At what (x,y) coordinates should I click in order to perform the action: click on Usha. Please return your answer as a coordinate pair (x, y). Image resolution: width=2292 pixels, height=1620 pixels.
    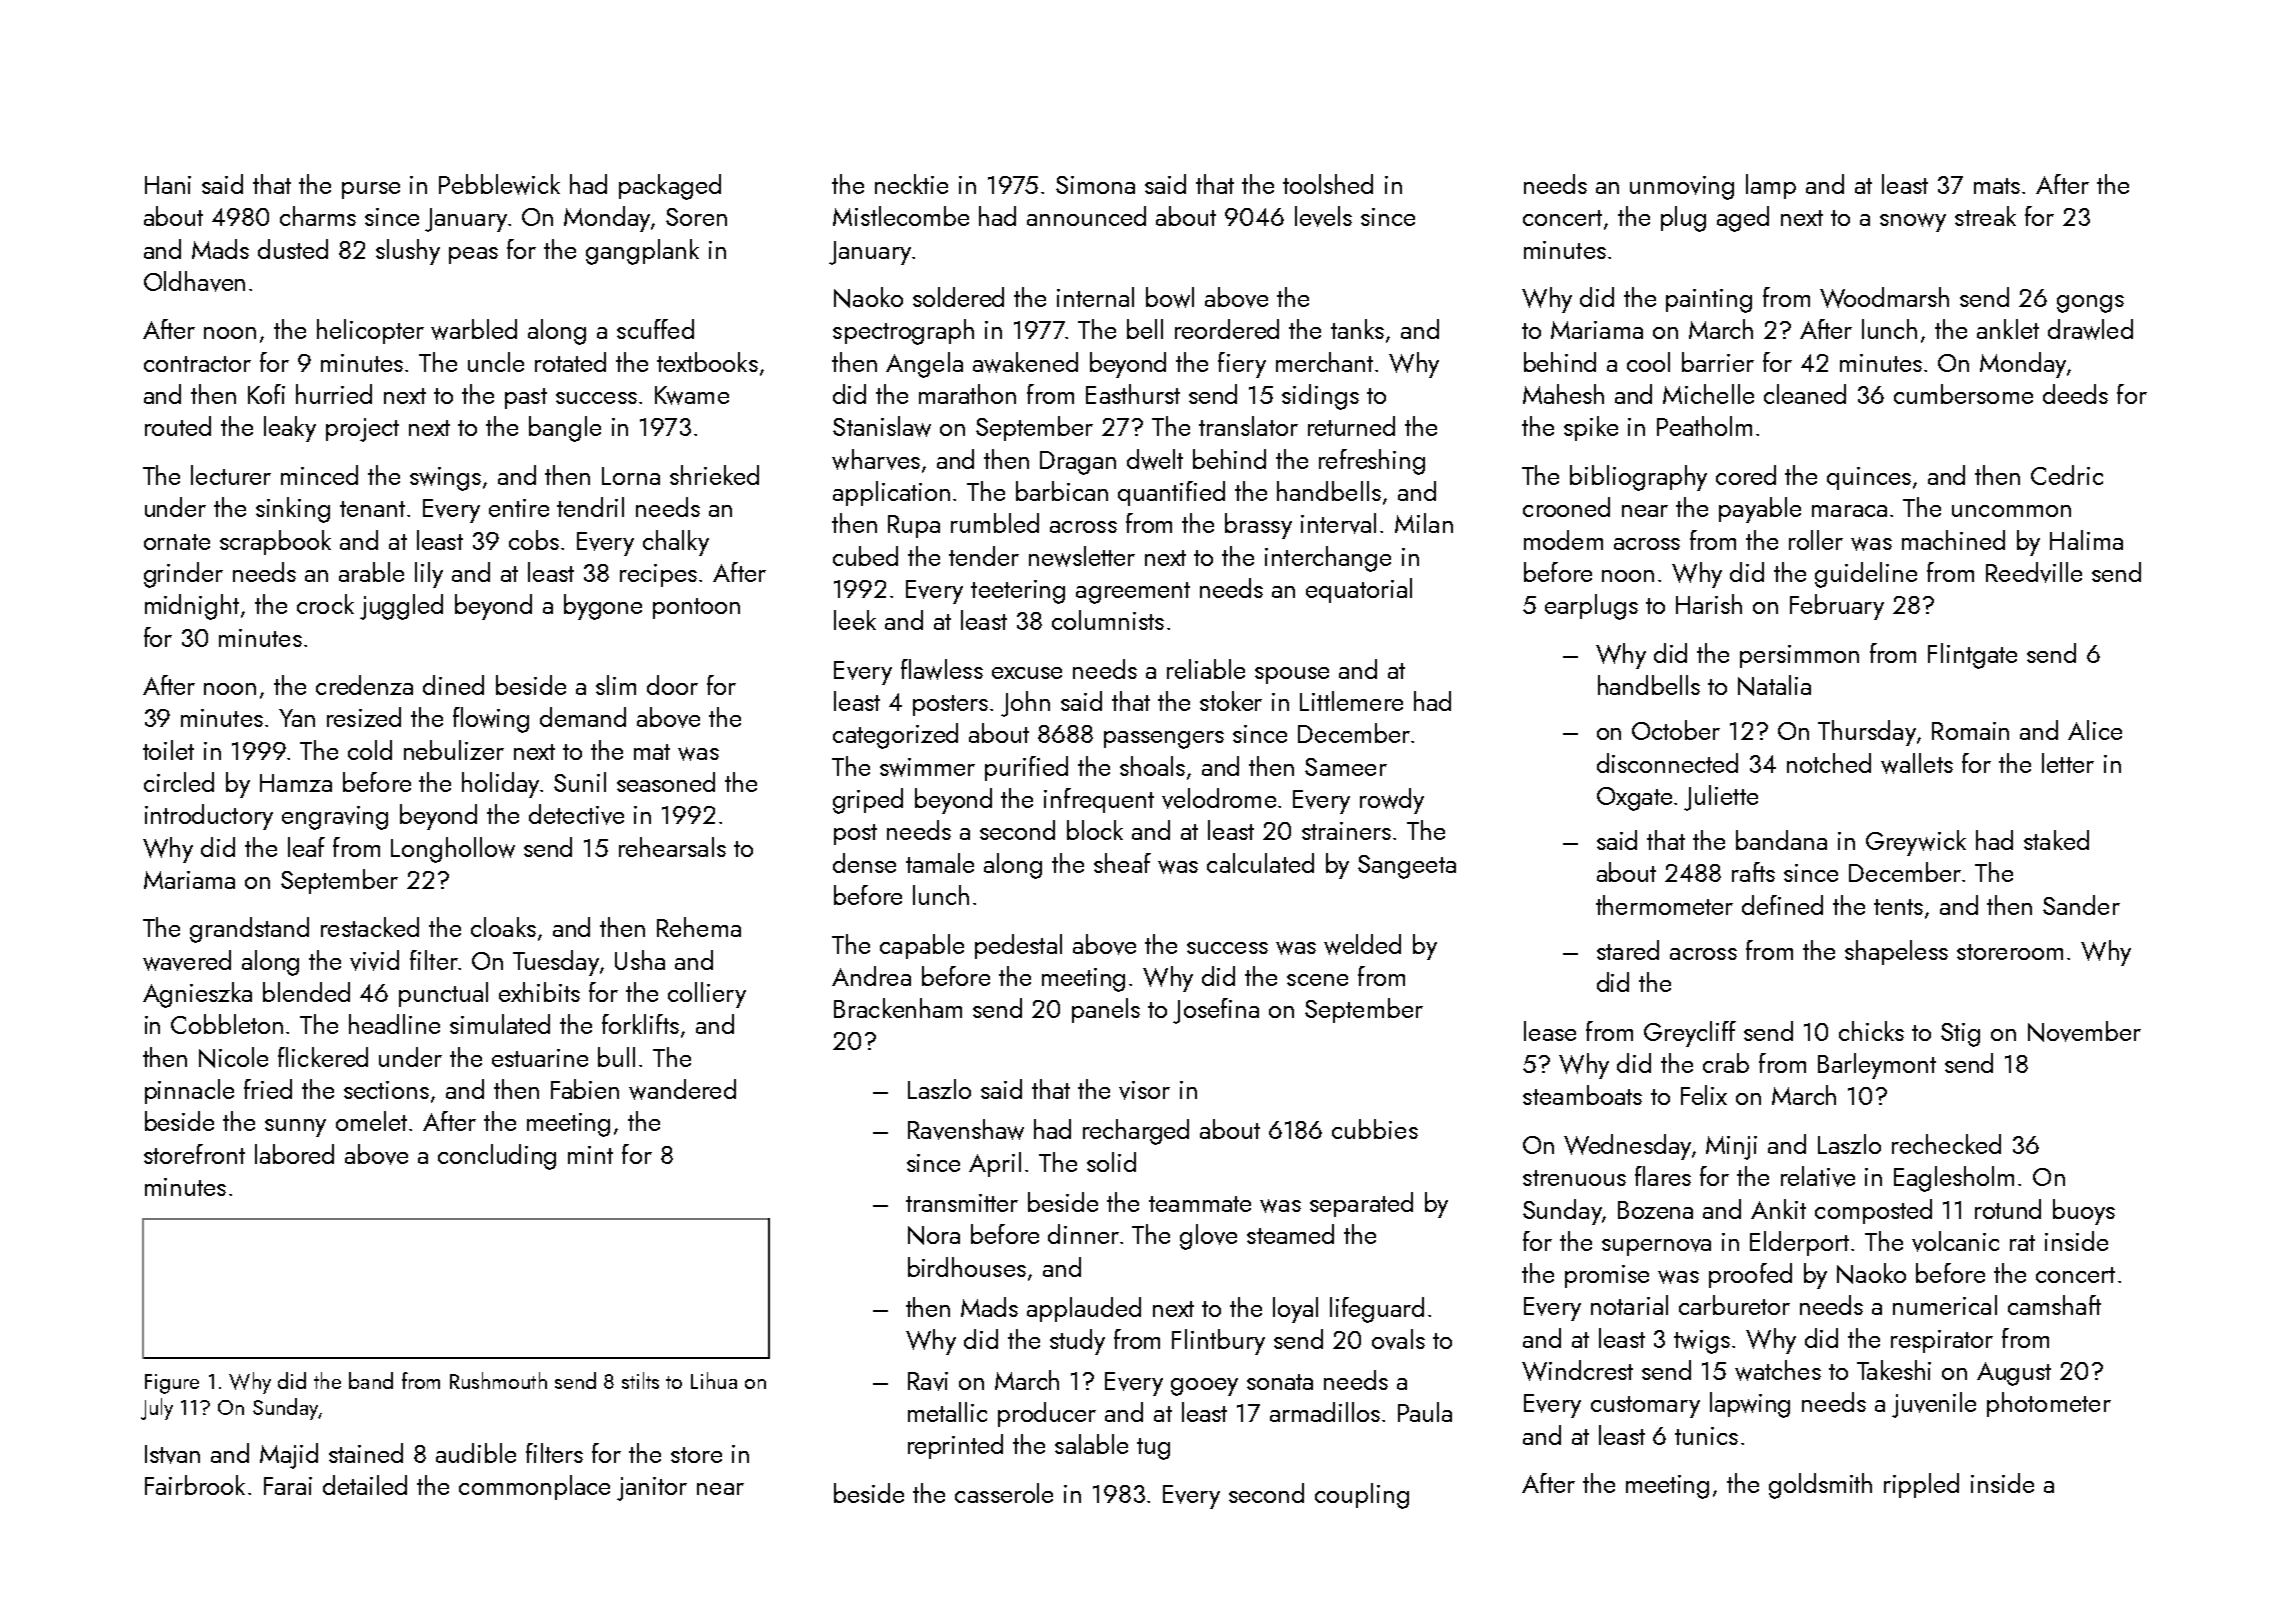
    Looking at the image, I should click on (640, 960).
